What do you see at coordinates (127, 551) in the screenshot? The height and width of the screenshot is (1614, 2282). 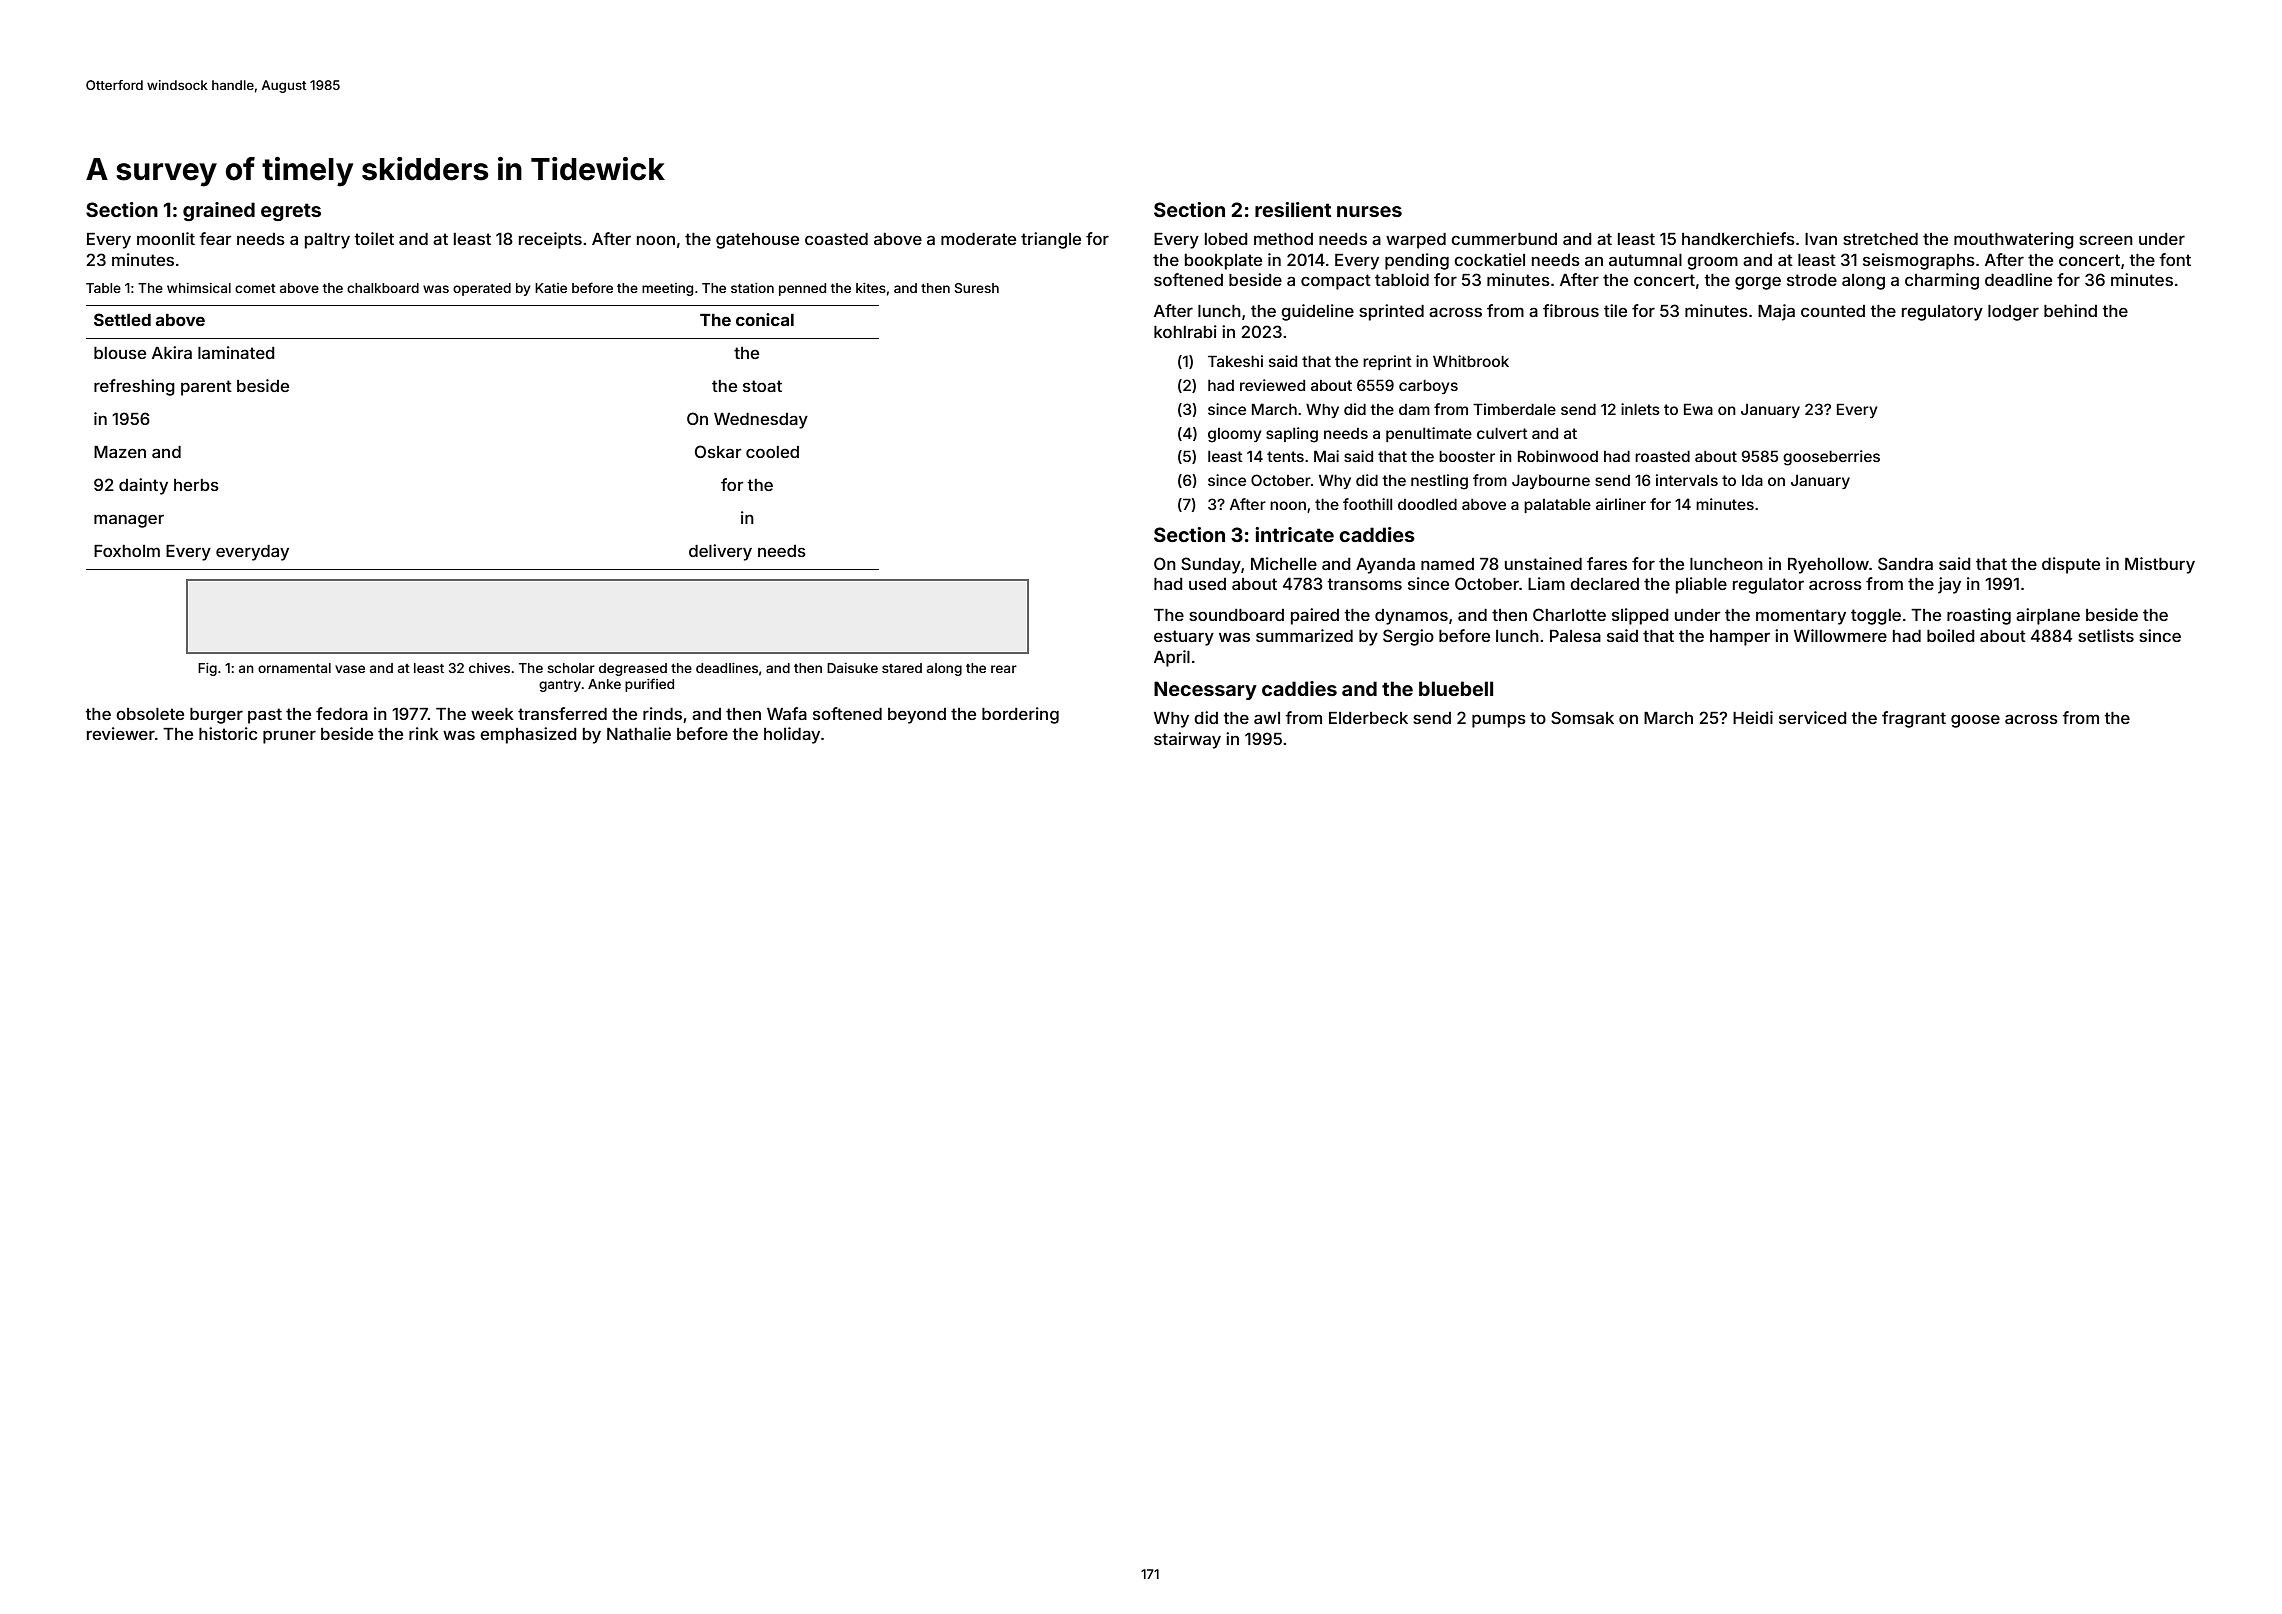 I see `Foxholm` at bounding box center [127, 551].
